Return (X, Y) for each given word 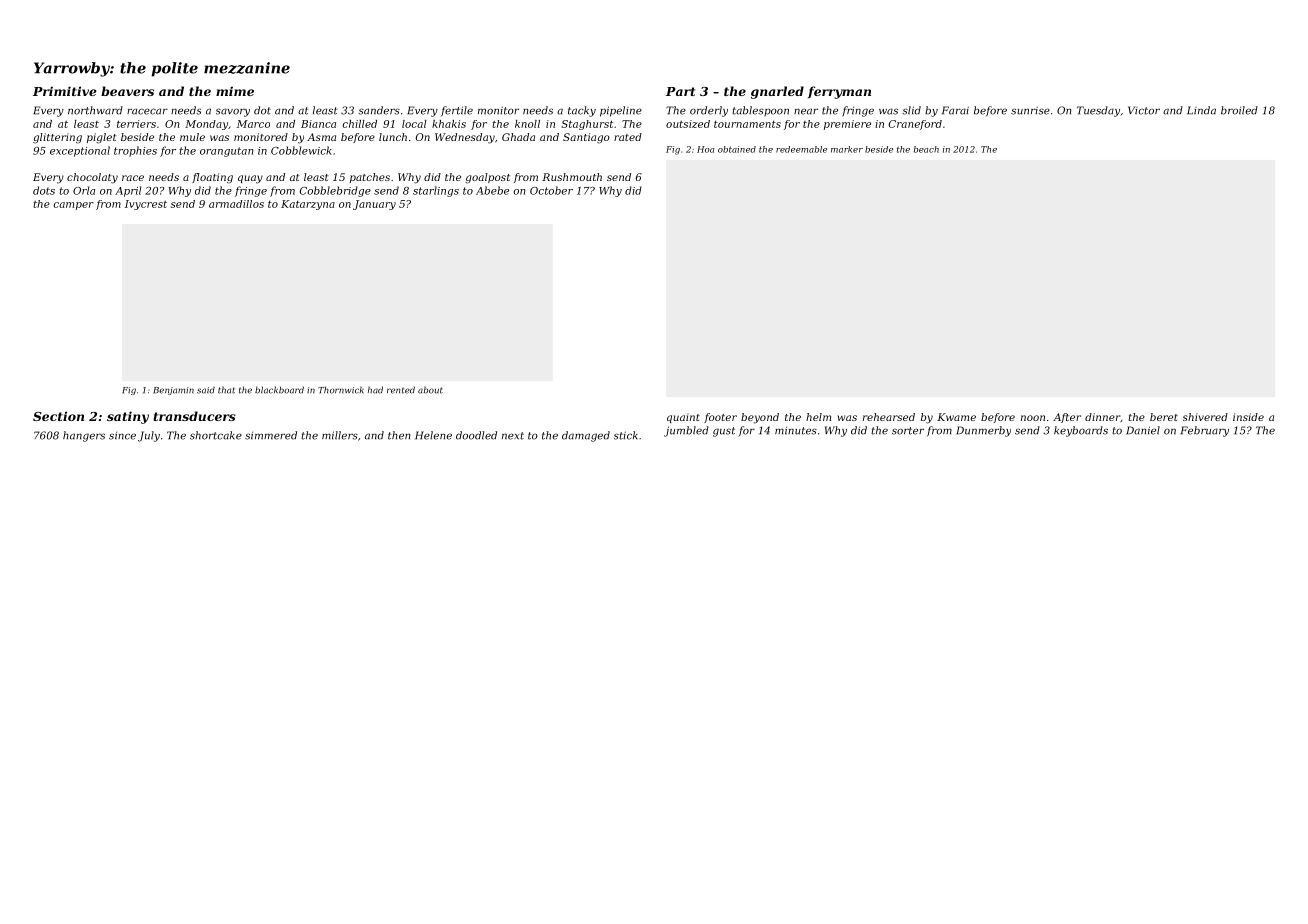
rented (401, 390)
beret (1164, 417)
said (206, 390)
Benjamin (173, 391)
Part (680, 91)
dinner (1102, 417)
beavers (127, 91)
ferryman (839, 92)
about (430, 390)
